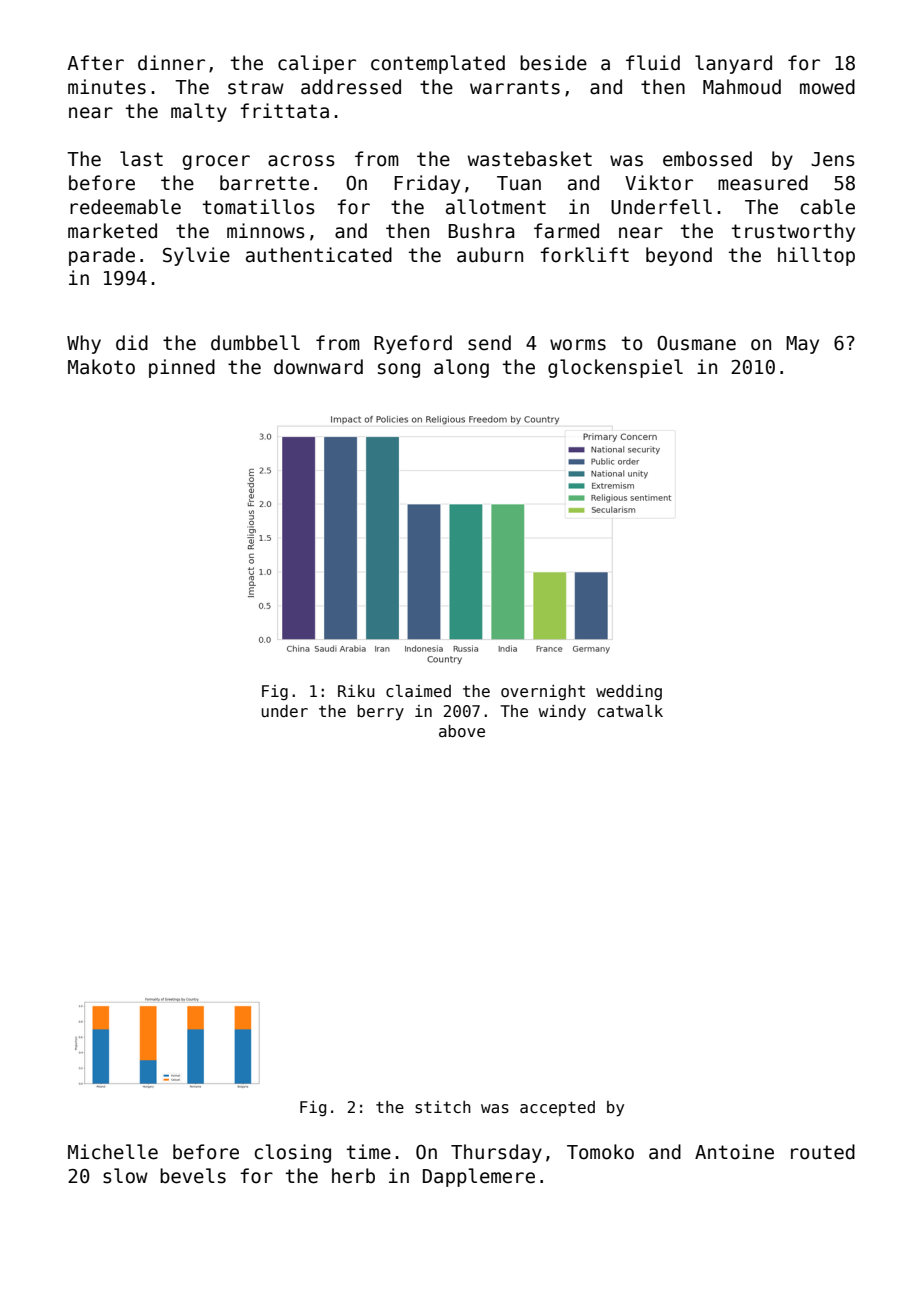 The width and height of the image is (924, 1314). I want to click on windy, so click(562, 713).
